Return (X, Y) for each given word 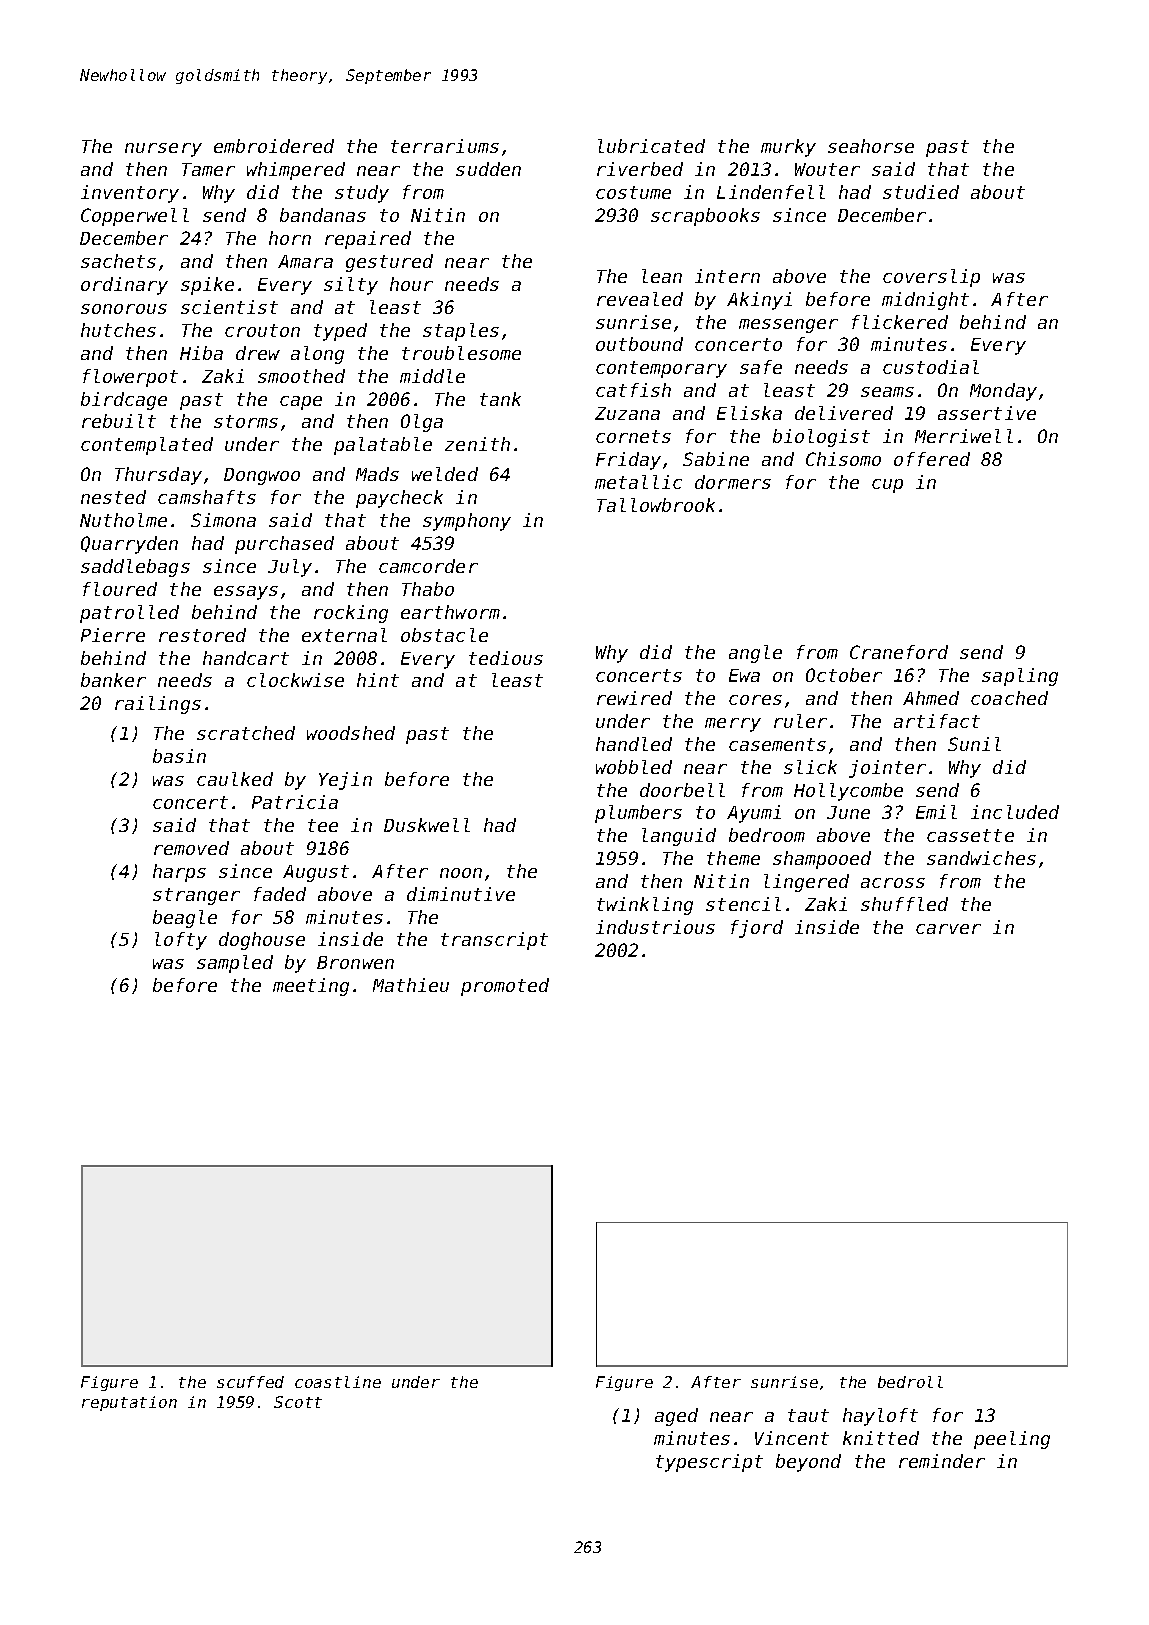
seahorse (871, 146)
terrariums (445, 146)
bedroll (910, 1382)
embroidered (274, 146)
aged (676, 1417)
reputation (129, 1403)
